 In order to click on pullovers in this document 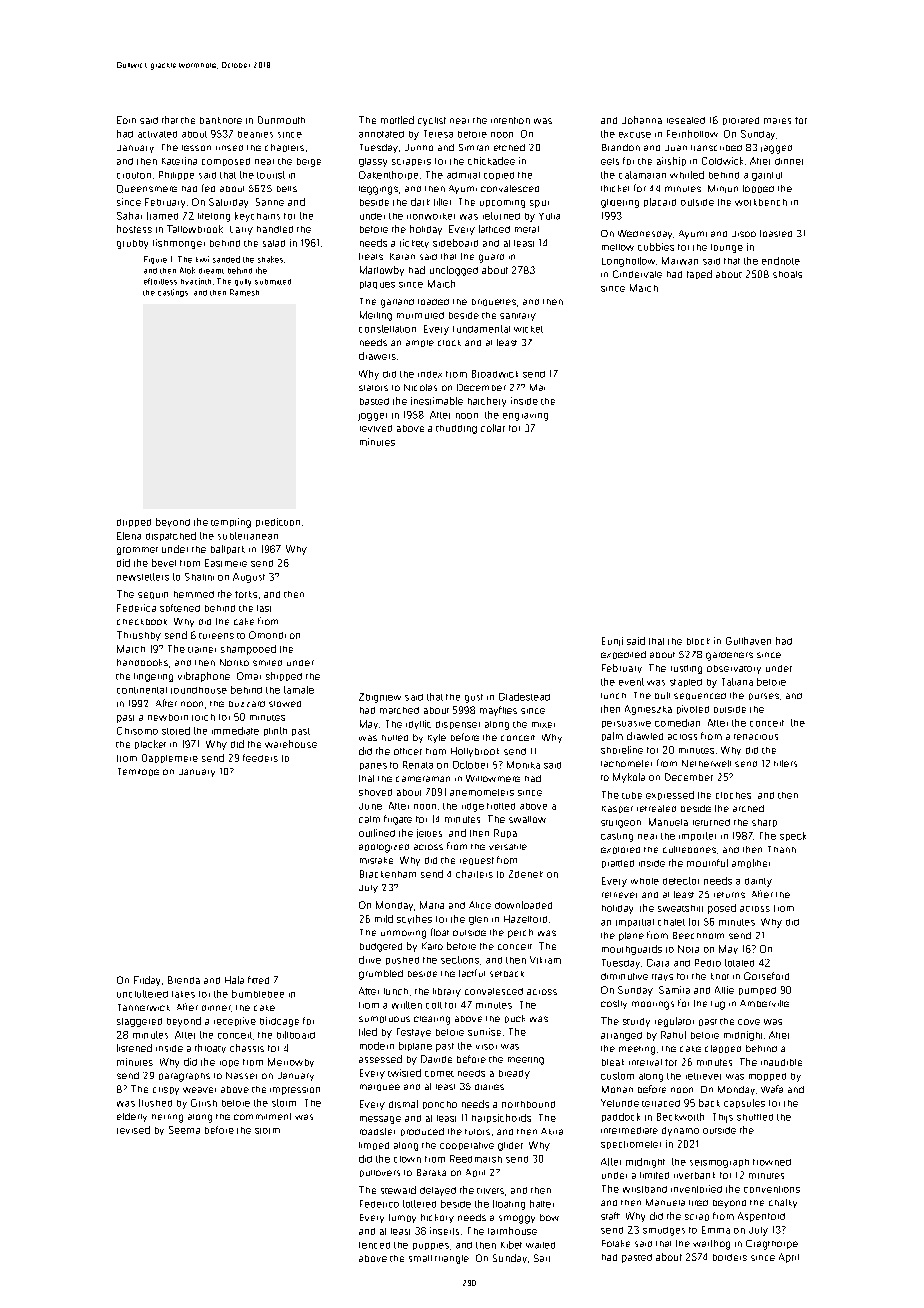, I will do `click(380, 1173)`.
